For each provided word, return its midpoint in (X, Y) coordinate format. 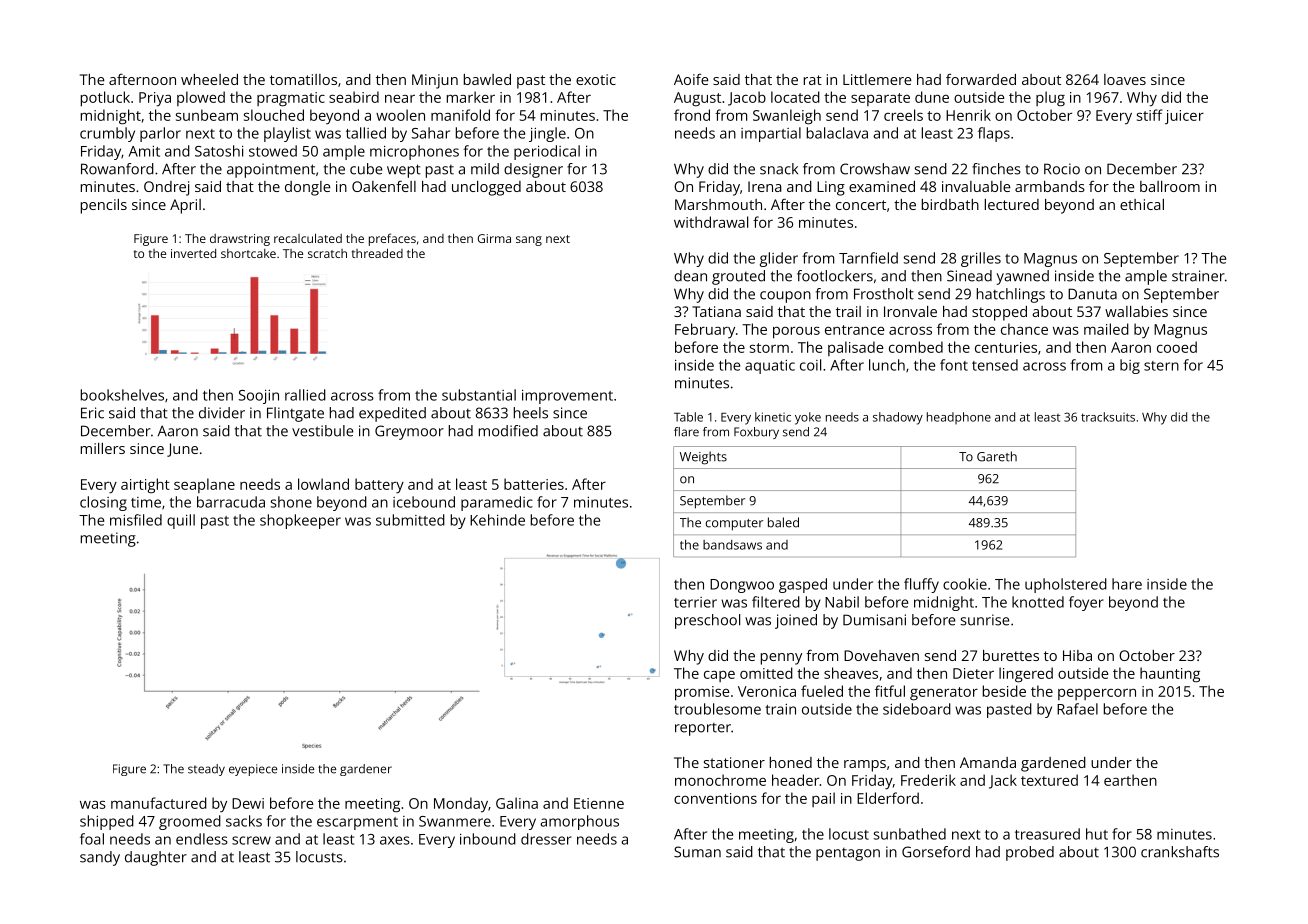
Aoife (691, 79)
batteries (534, 484)
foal (92, 839)
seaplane (204, 485)
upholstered (1066, 585)
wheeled (209, 79)
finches (996, 169)
